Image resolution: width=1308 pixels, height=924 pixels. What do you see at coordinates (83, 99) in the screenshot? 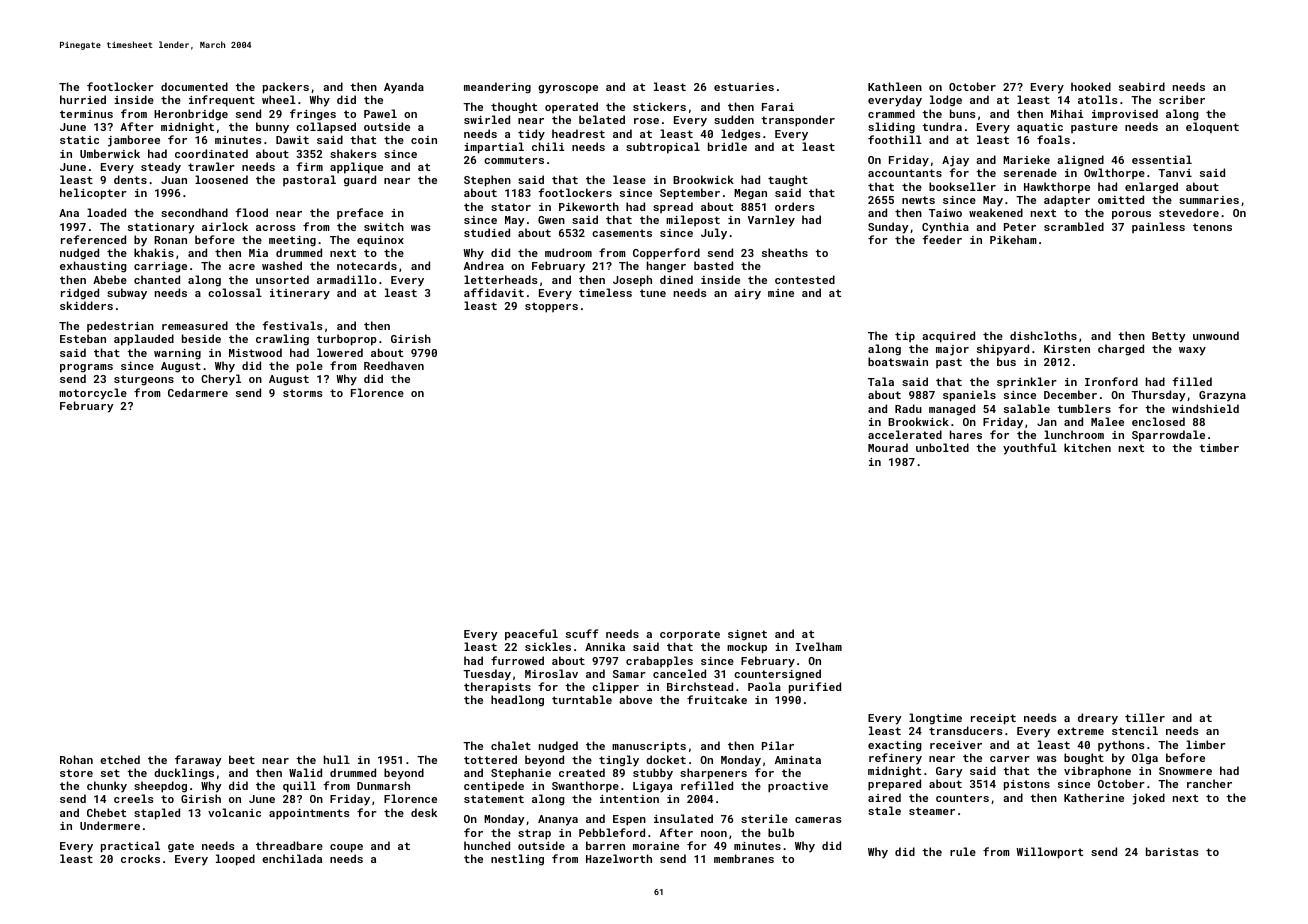
I see `hurried` at bounding box center [83, 99].
